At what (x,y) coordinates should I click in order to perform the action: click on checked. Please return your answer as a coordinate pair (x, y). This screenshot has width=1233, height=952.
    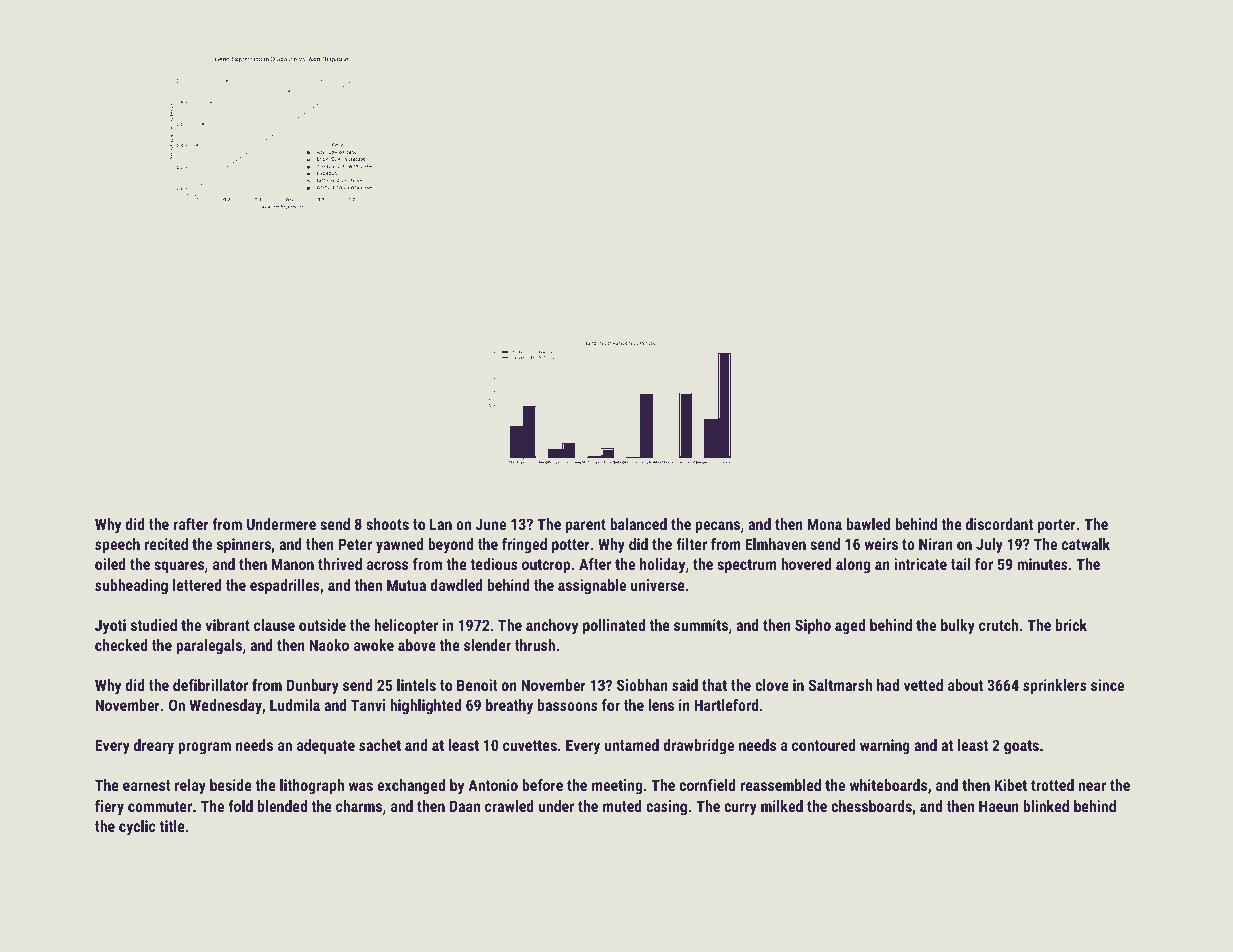
    Looking at the image, I should click on (121, 645).
